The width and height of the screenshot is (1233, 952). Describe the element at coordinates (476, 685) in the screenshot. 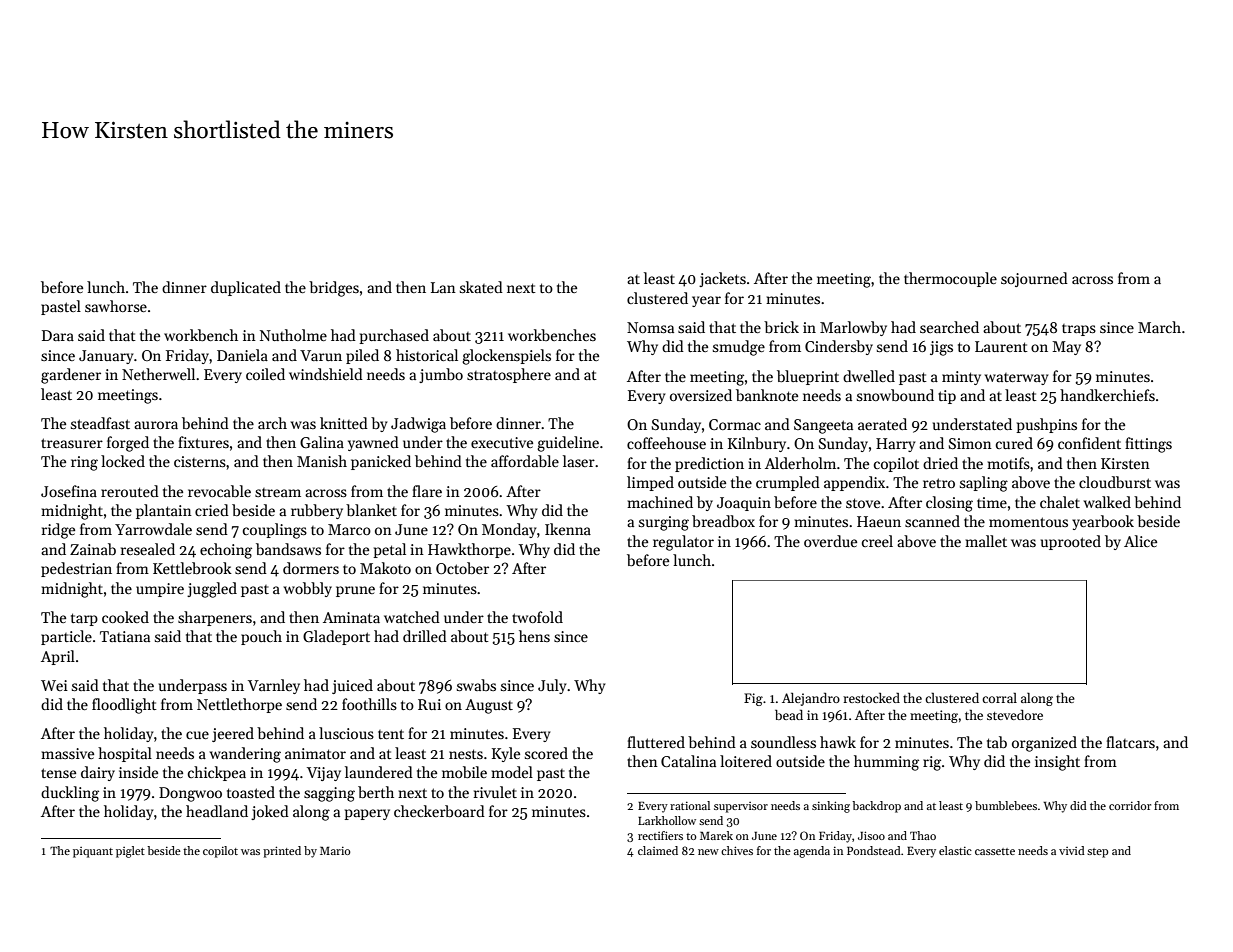

I see `swabs` at that location.
